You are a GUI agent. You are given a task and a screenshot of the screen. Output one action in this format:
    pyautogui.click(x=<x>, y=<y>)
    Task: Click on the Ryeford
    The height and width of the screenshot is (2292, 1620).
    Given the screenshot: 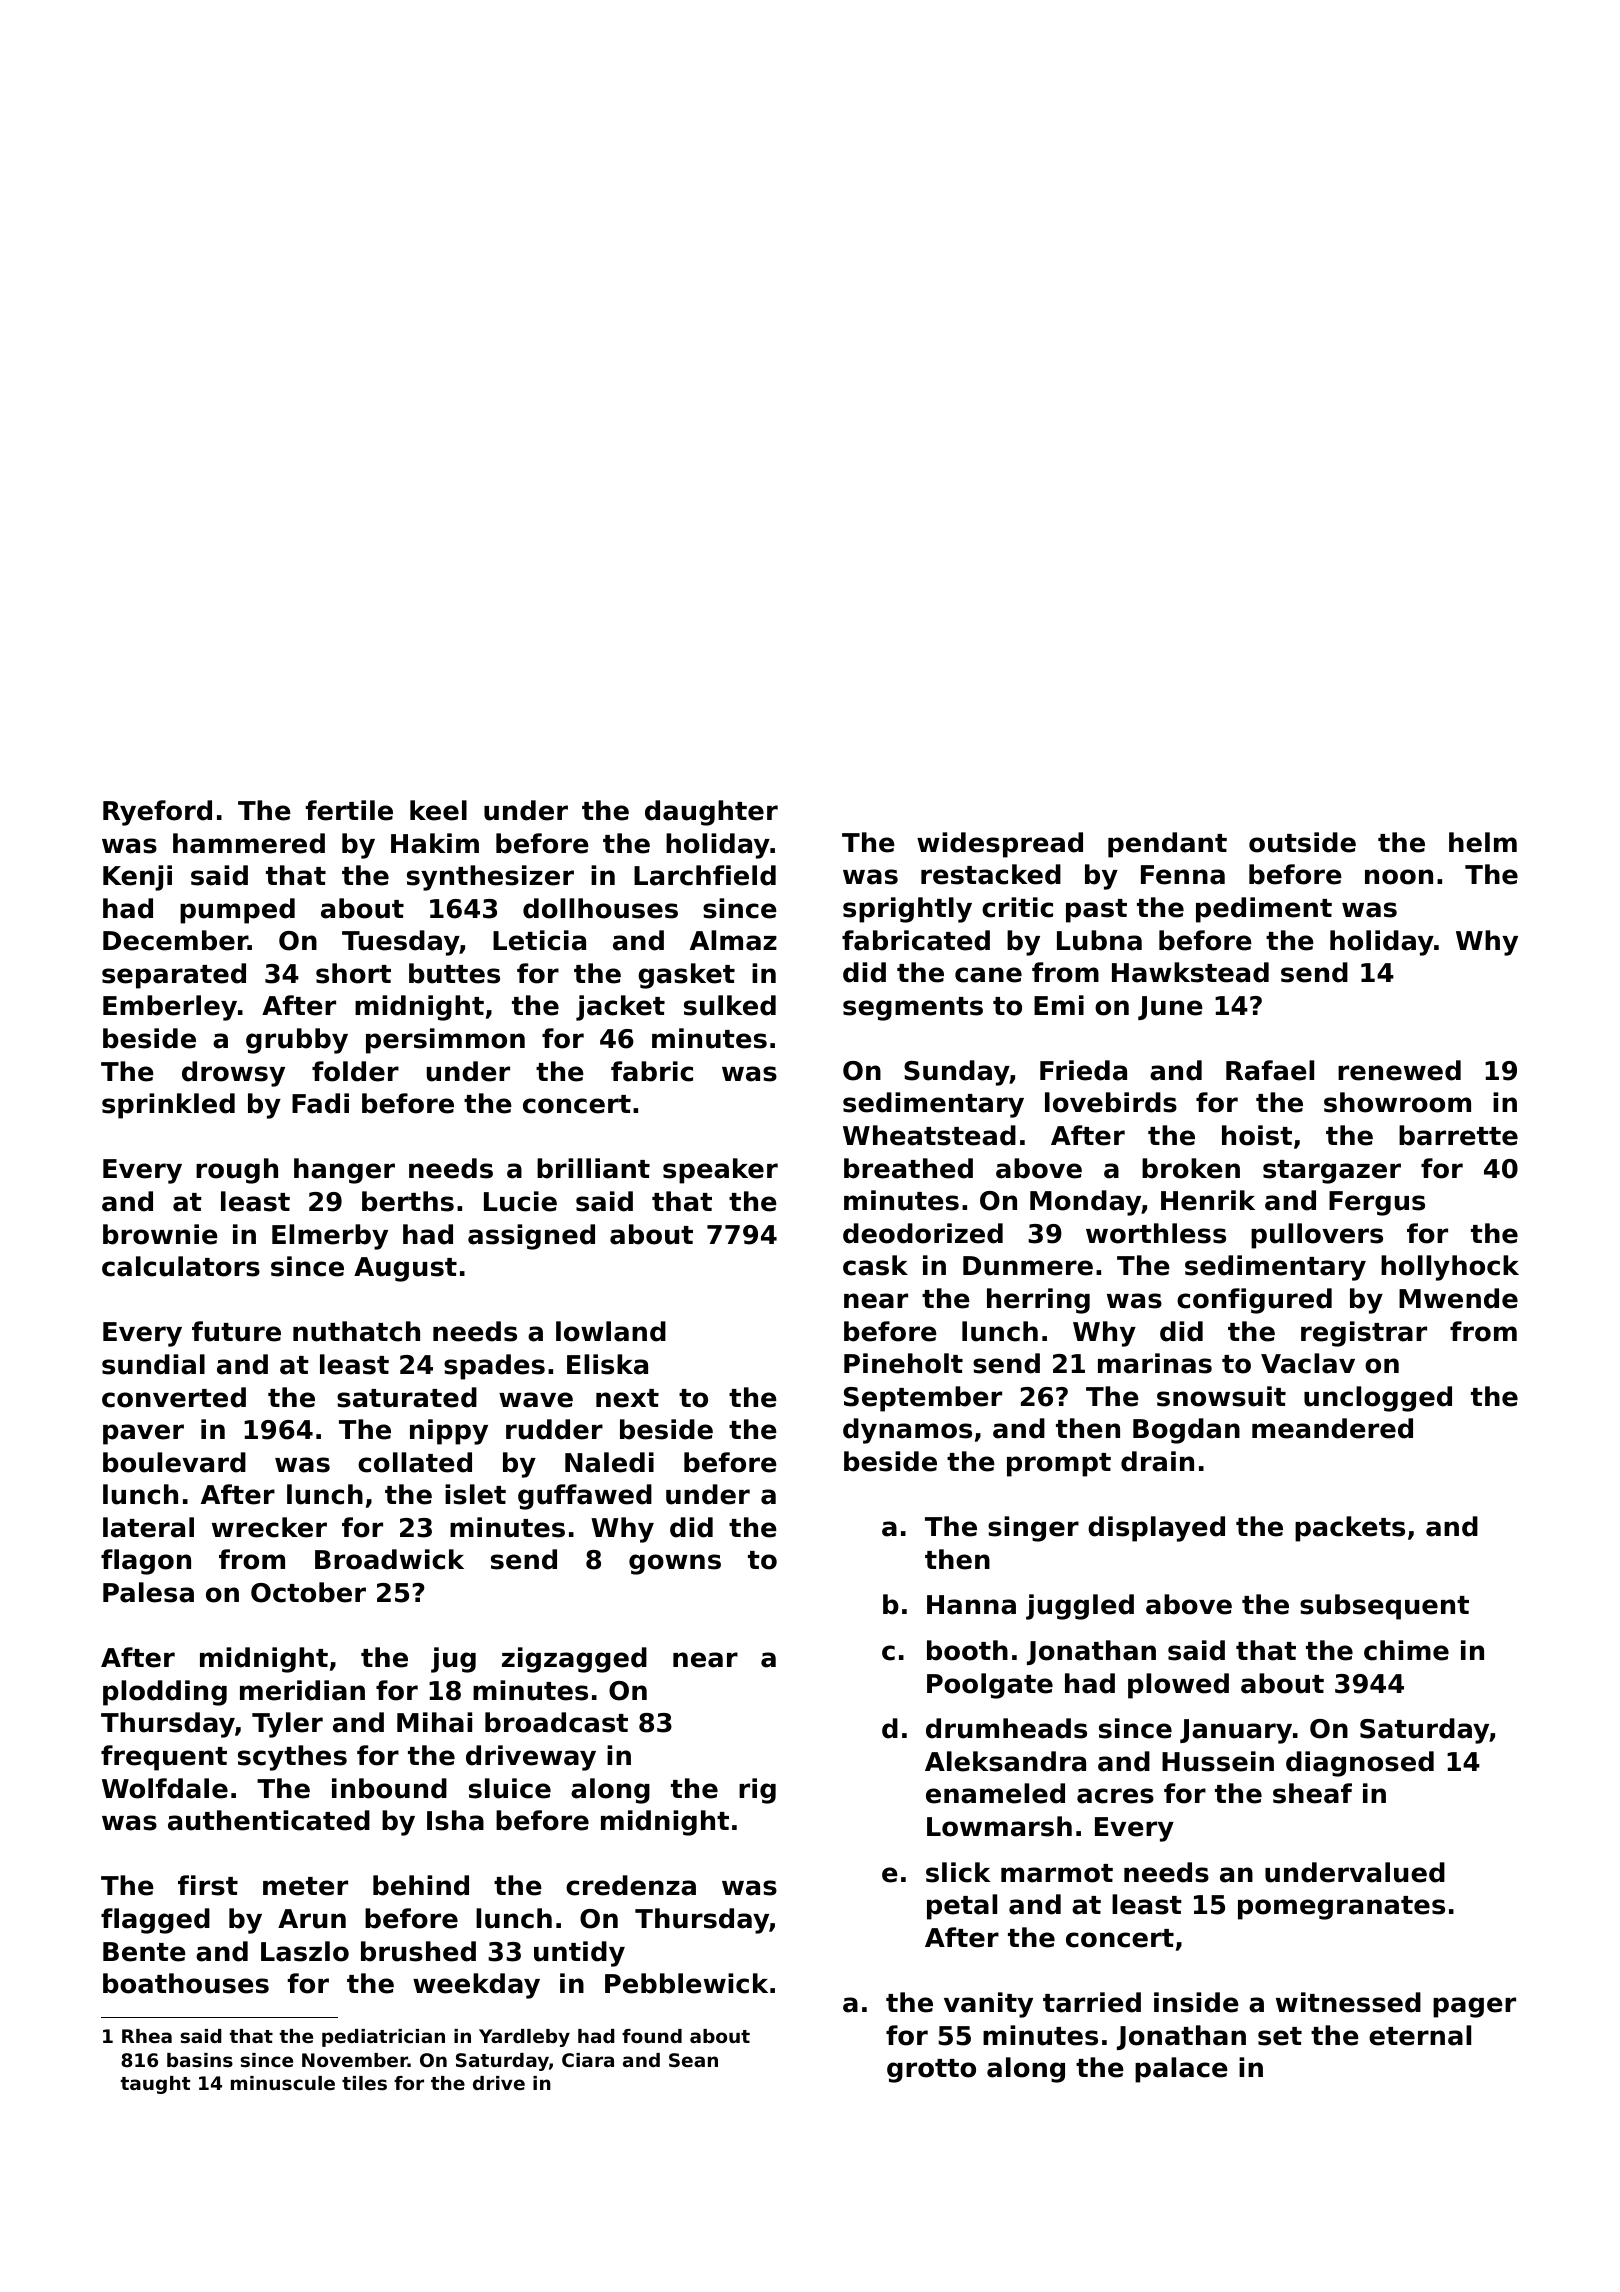 What is the action you would take?
    pyautogui.click(x=157, y=813)
